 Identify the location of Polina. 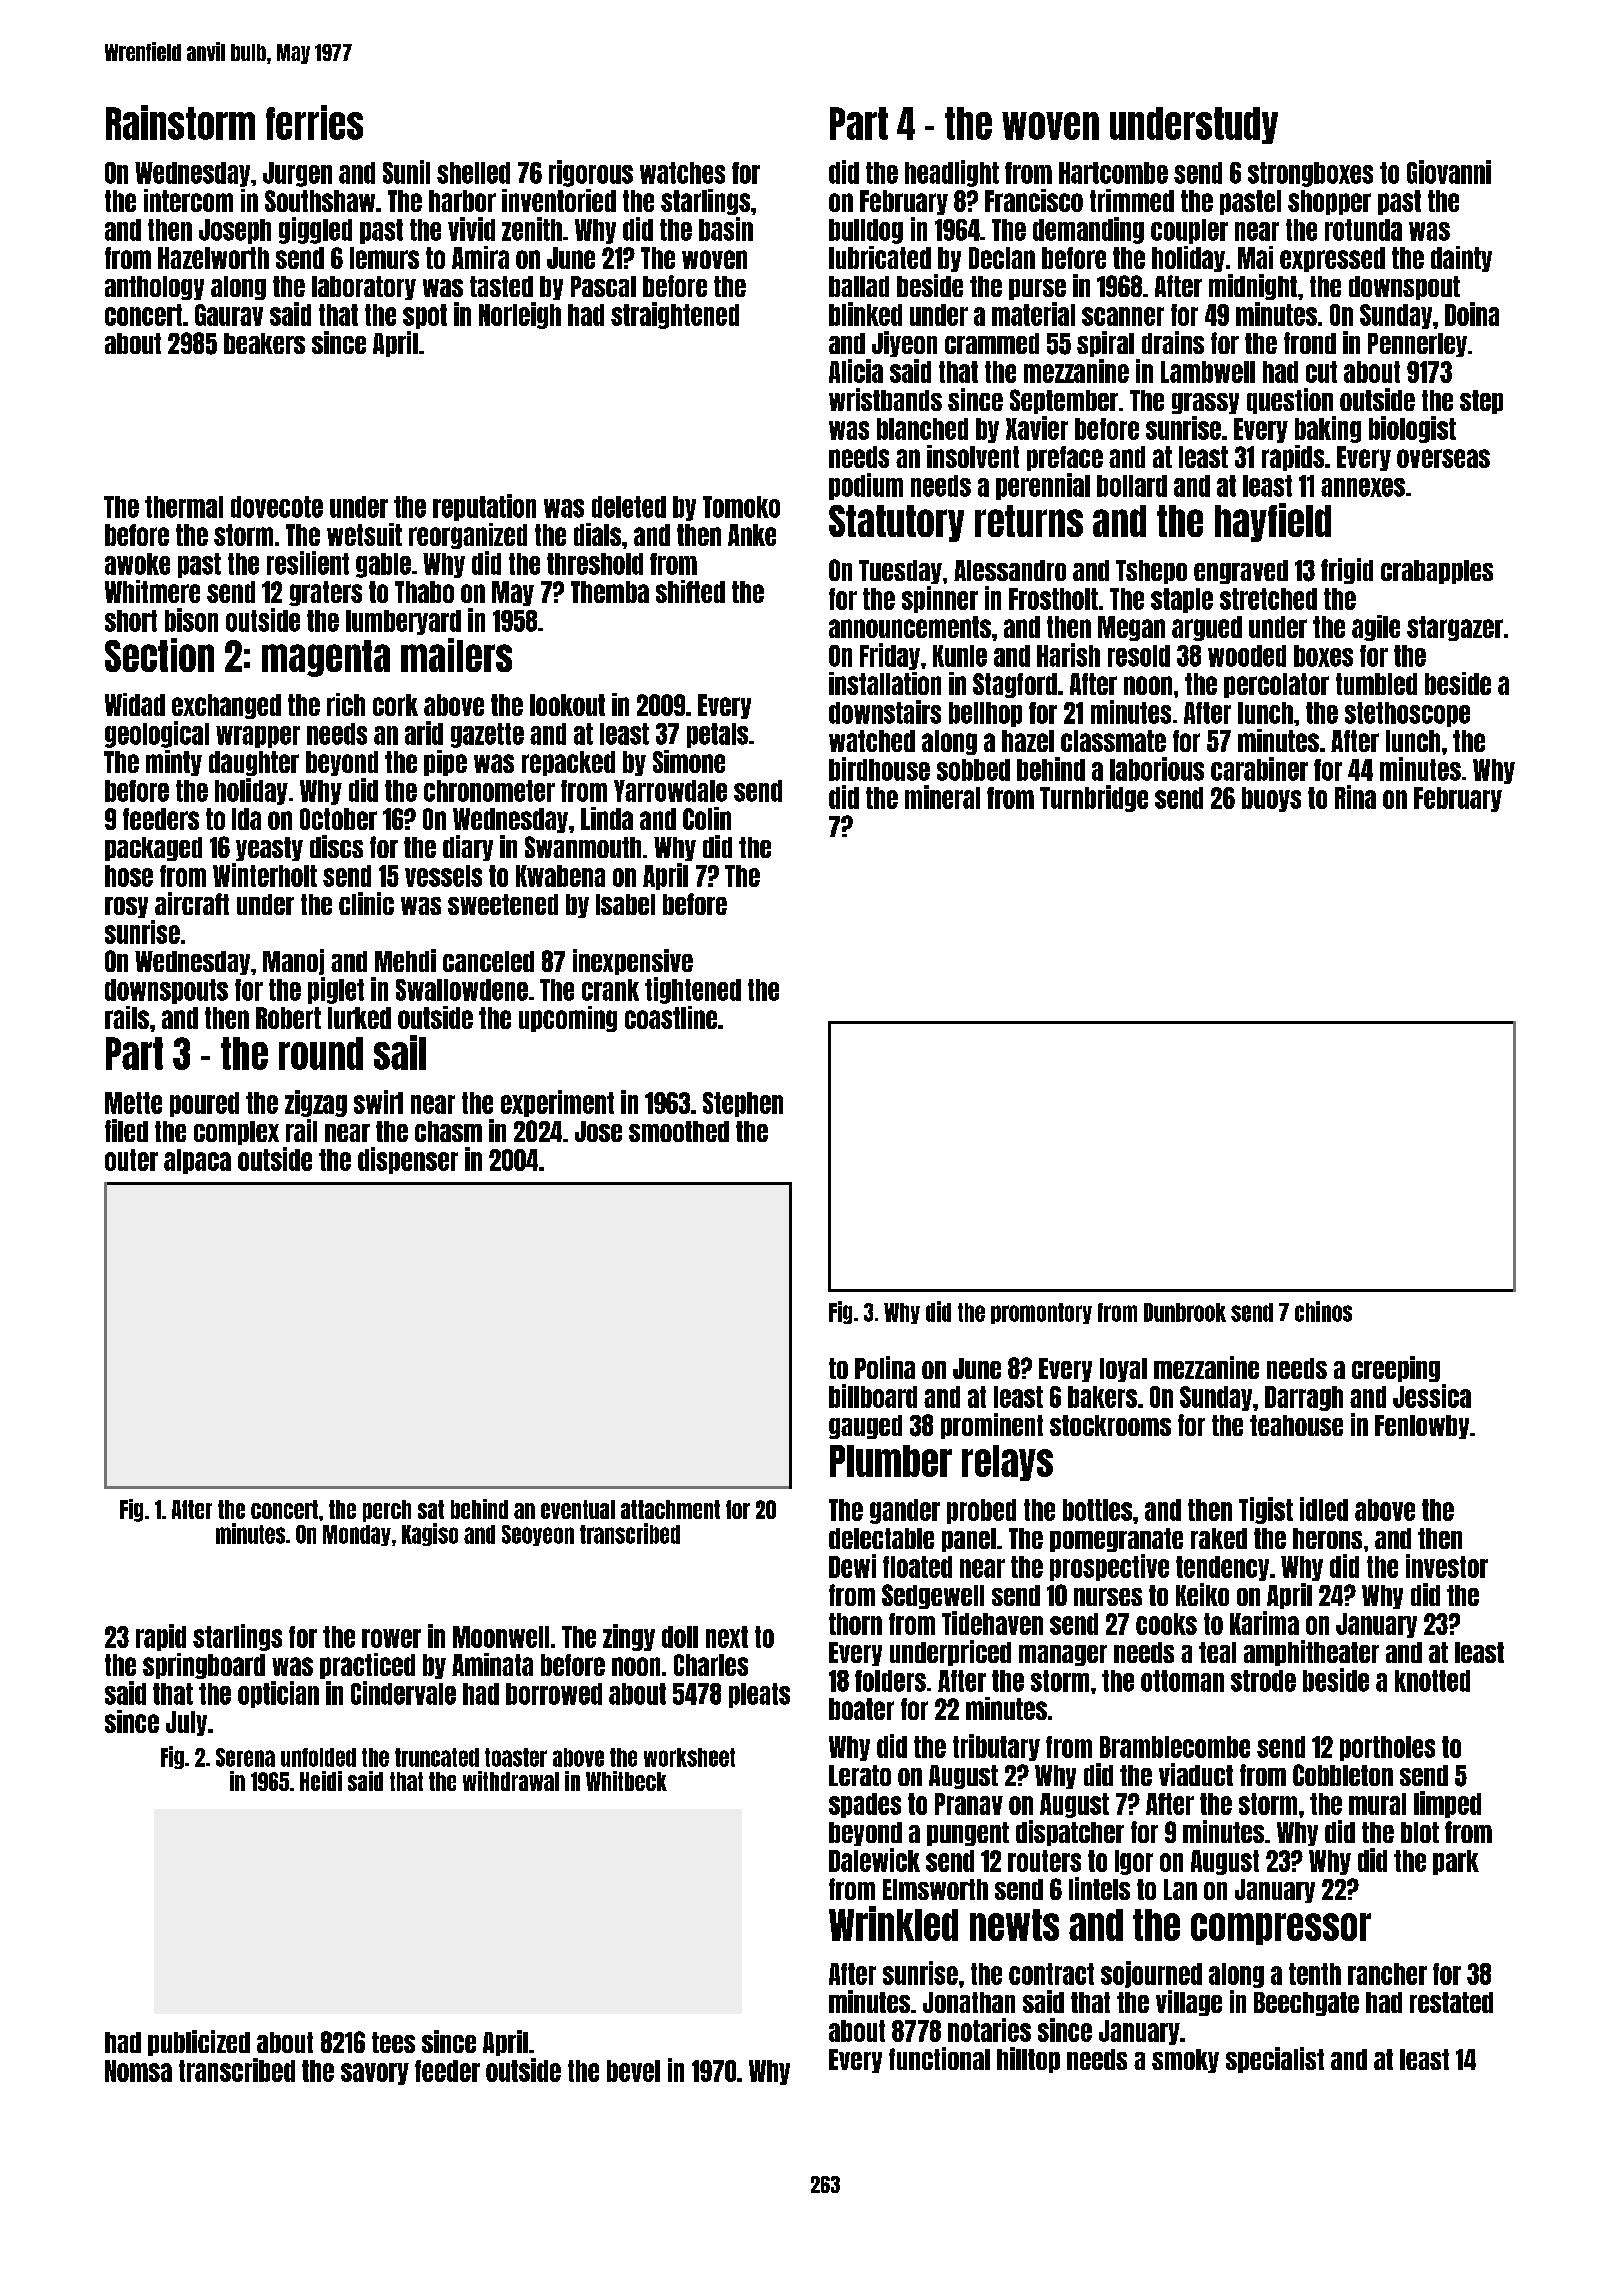
(885, 1367).
